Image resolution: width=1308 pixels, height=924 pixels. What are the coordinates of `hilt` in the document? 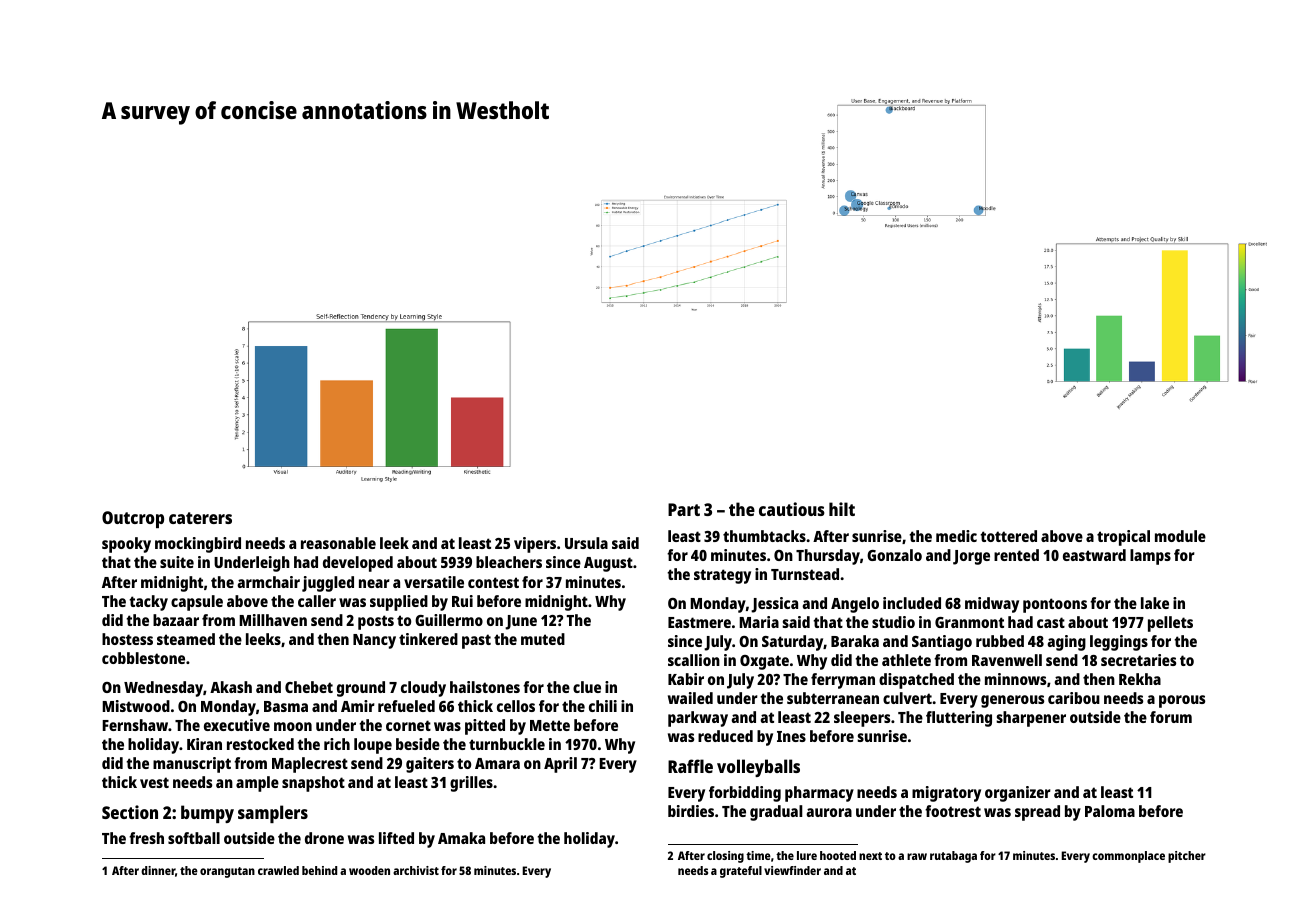 It's located at (842, 509).
